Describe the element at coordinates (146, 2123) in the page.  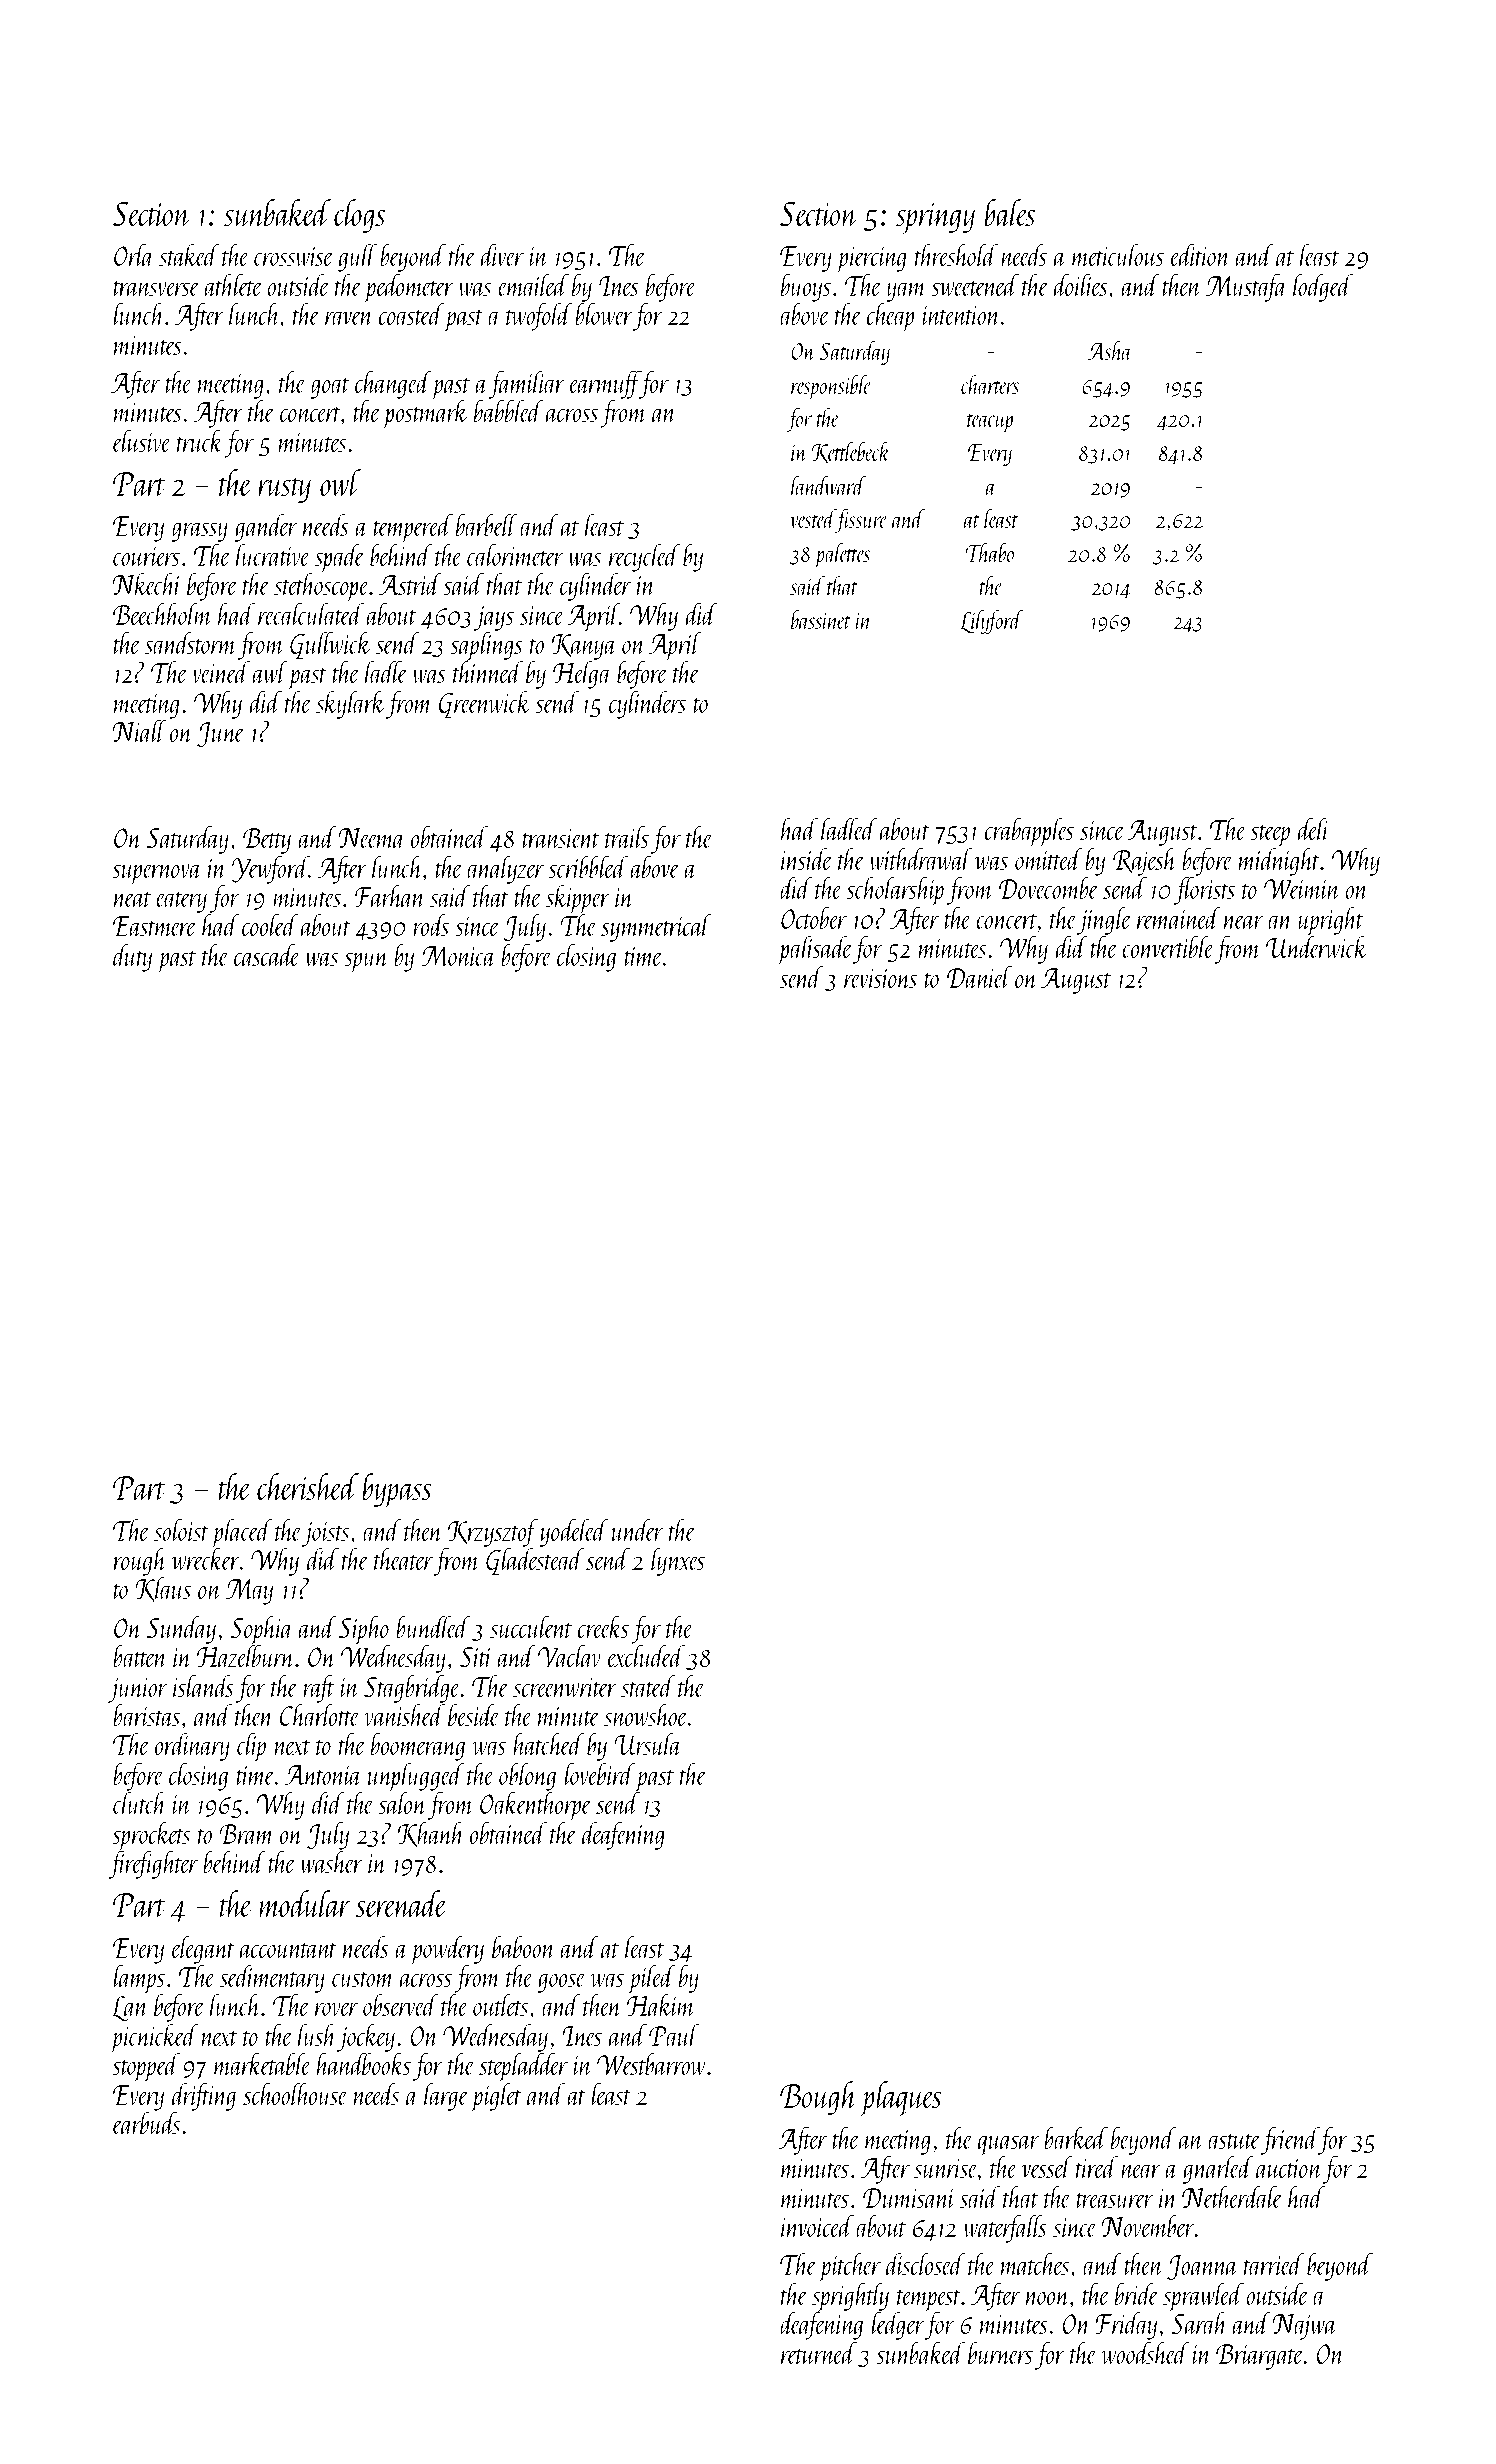
I see `earbuds` at that location.
